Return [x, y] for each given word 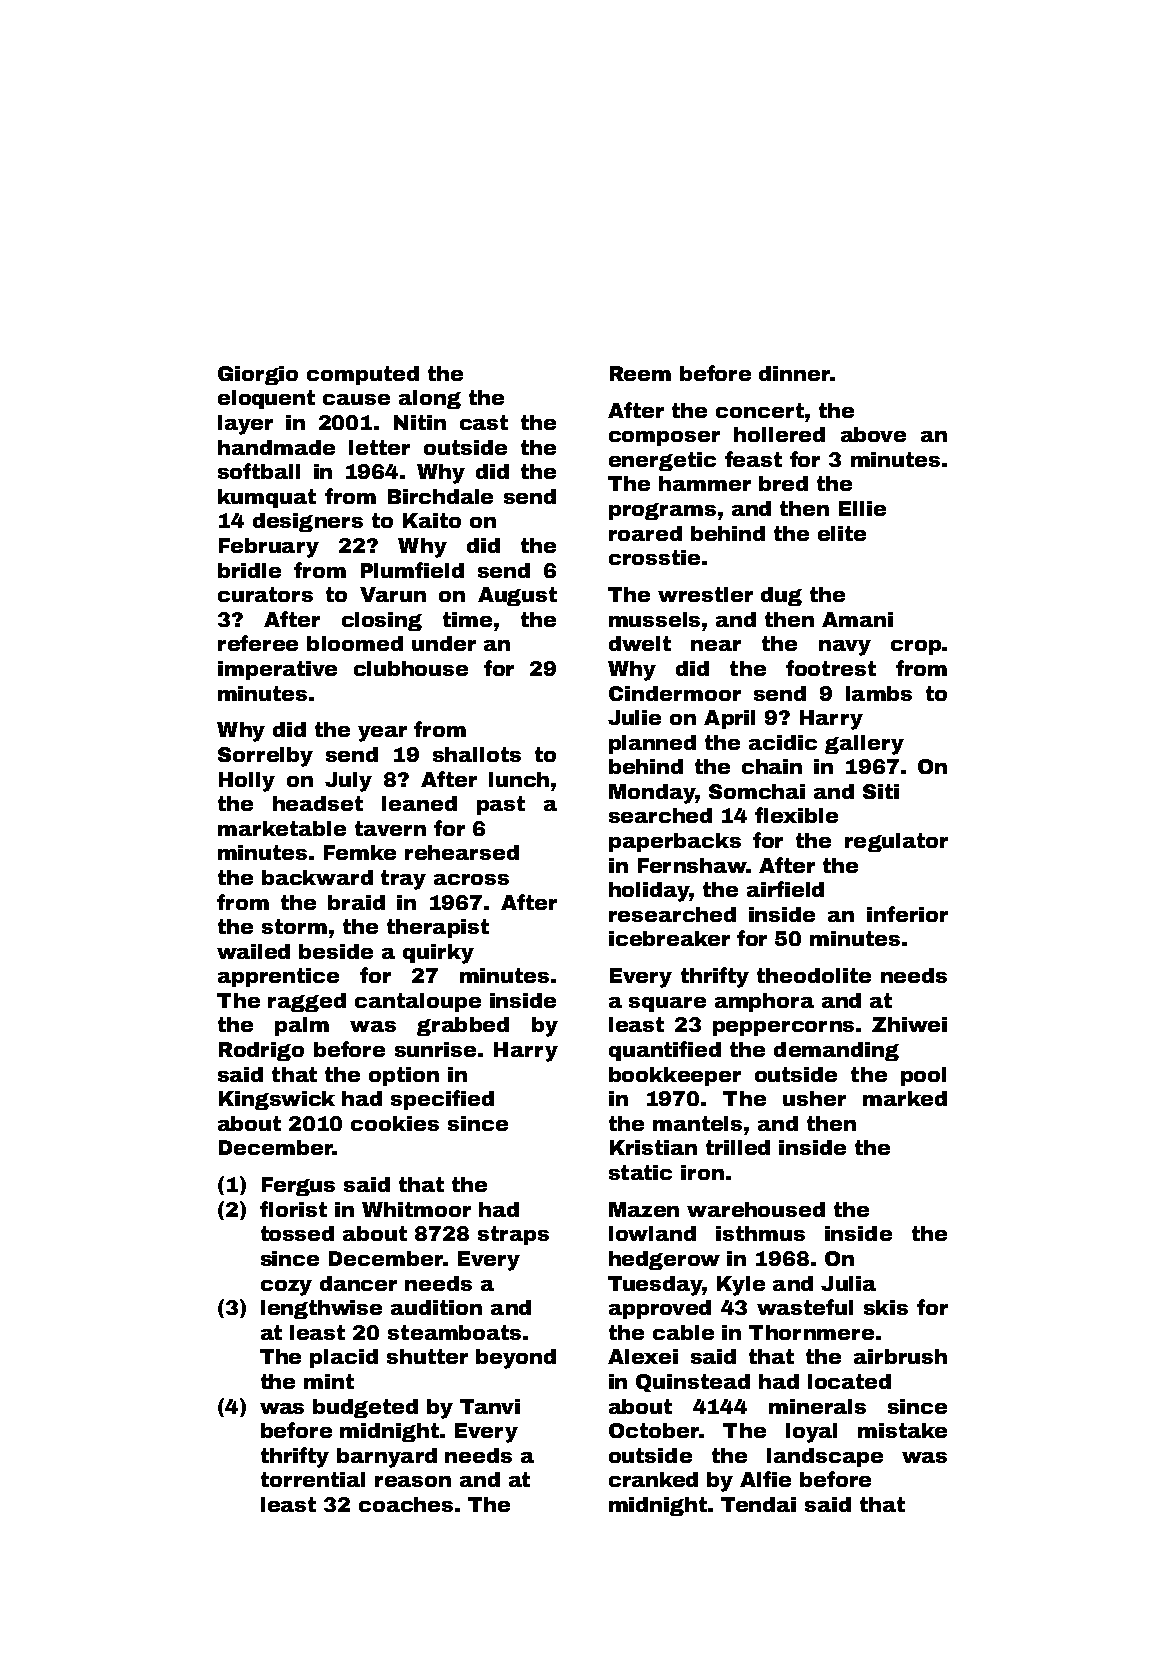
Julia [848, 1283]
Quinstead [693, 1383]
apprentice [278, 977]
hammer [705, 483]
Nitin [420, 422]
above [873, 434]
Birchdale [440, 496]
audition [436, 1307]
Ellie [862, 508]
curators [265, 594]
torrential [313, 1479]
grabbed [463, 1026]
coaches [406, 1504]
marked [905, 1098]
